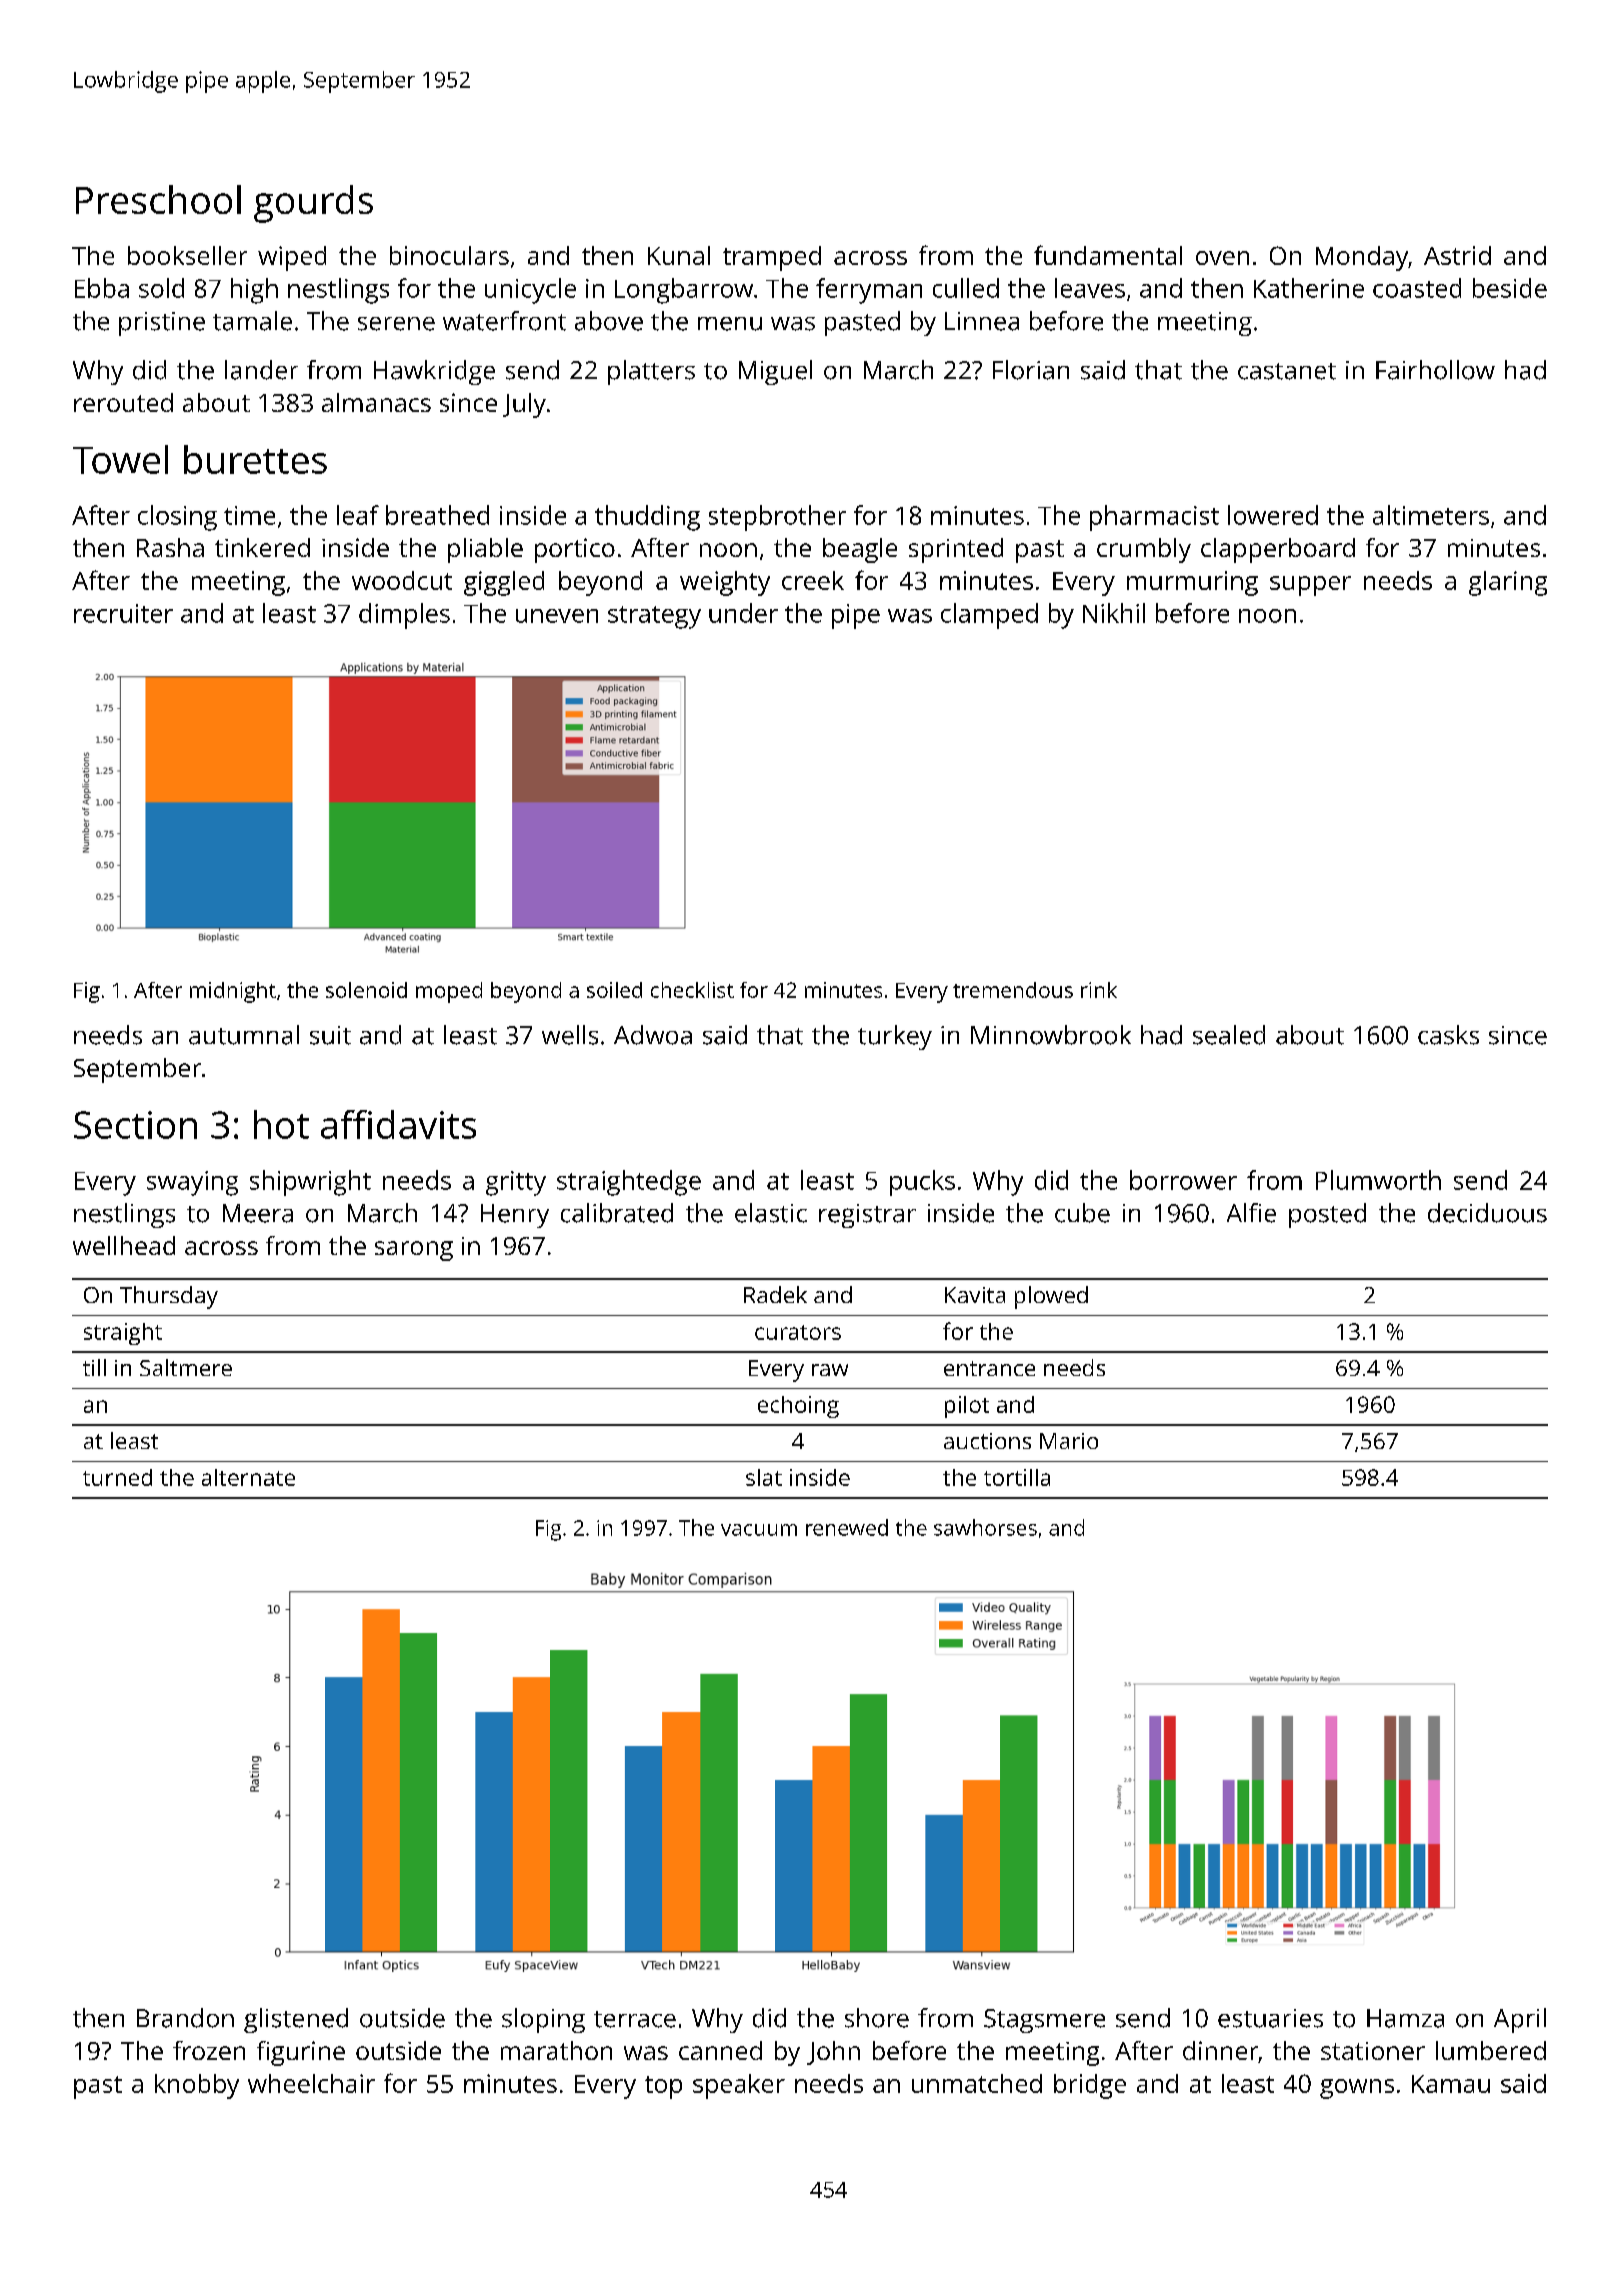 The height and width of the screenshot is (2292, 1620). I want to click on pucks, so click(922, 1183).
